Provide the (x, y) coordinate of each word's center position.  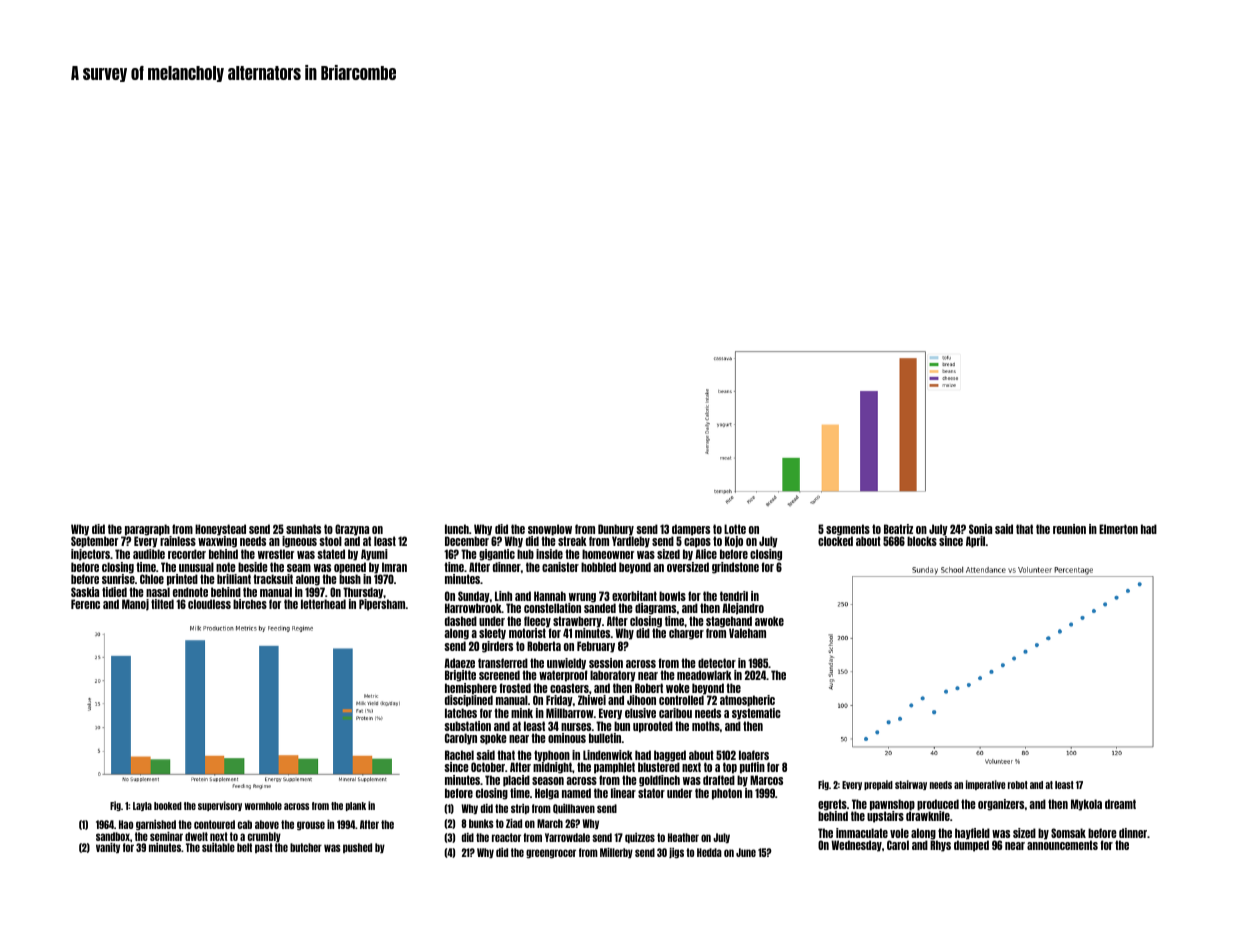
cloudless (209, 604)
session (606, 663)
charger (686, 634)
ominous (567, 738)
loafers (754, 755)
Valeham (747, 633)
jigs (676, 852)
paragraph (147, 530)
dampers (691, 530)
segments (848, 530)
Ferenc (85, 604)
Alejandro (743, 609)
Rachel (459, 755)
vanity (108, 847)
